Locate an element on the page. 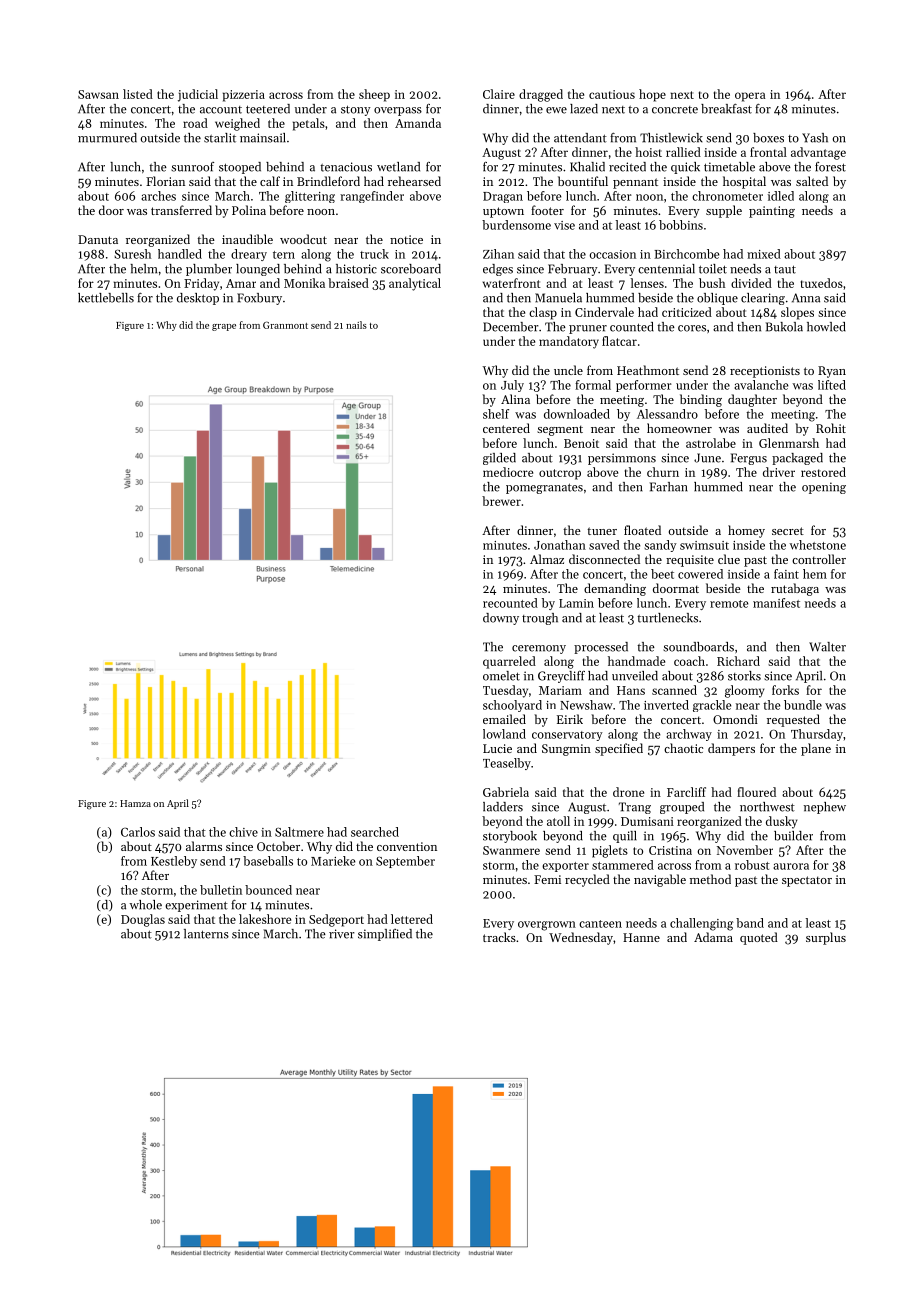 This document has height=1308, width=924. exporter is located at coordinates (565, 867).
